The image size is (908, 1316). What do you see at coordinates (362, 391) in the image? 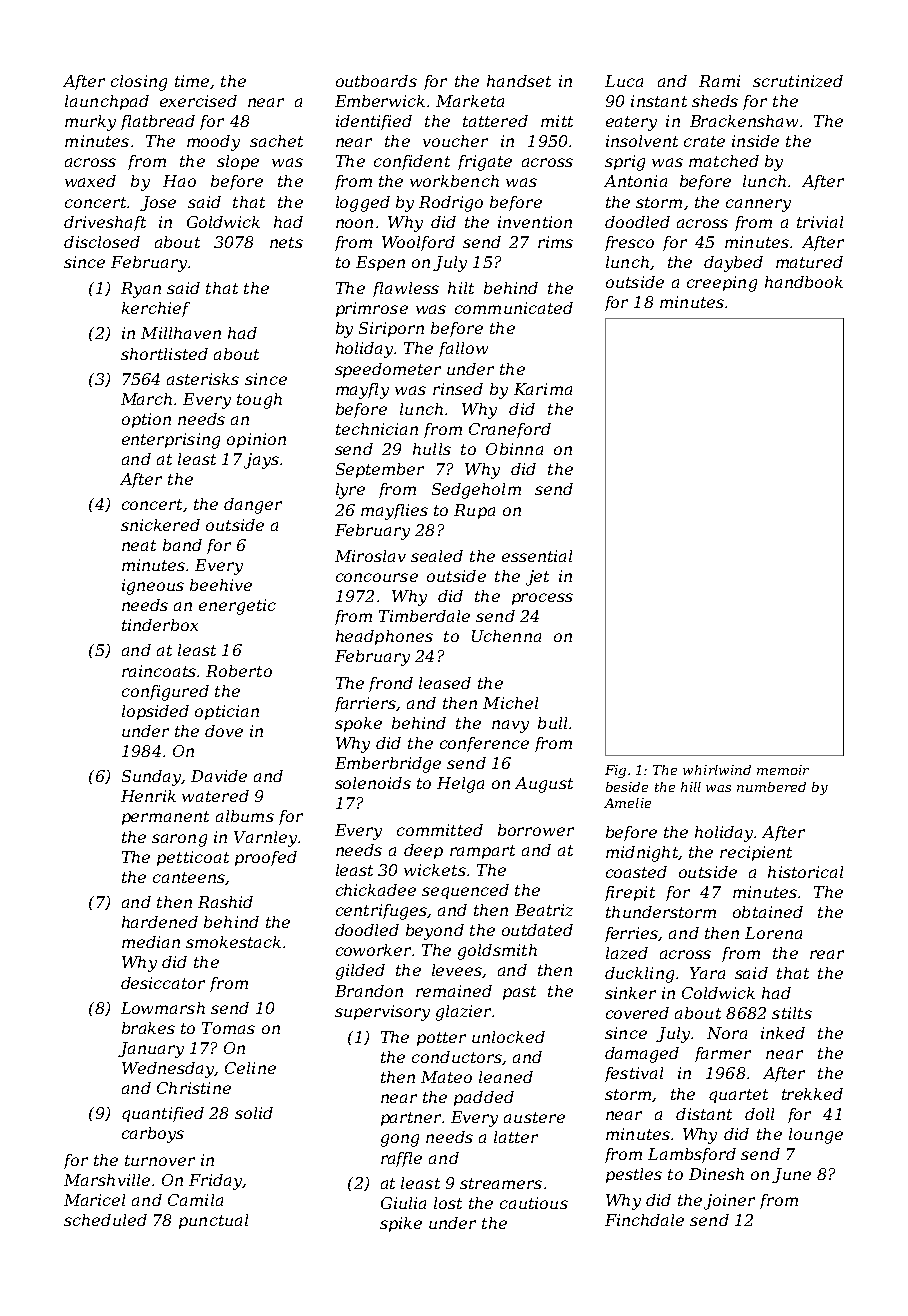
I see `mayfly` at bounding box center [362, 391].
